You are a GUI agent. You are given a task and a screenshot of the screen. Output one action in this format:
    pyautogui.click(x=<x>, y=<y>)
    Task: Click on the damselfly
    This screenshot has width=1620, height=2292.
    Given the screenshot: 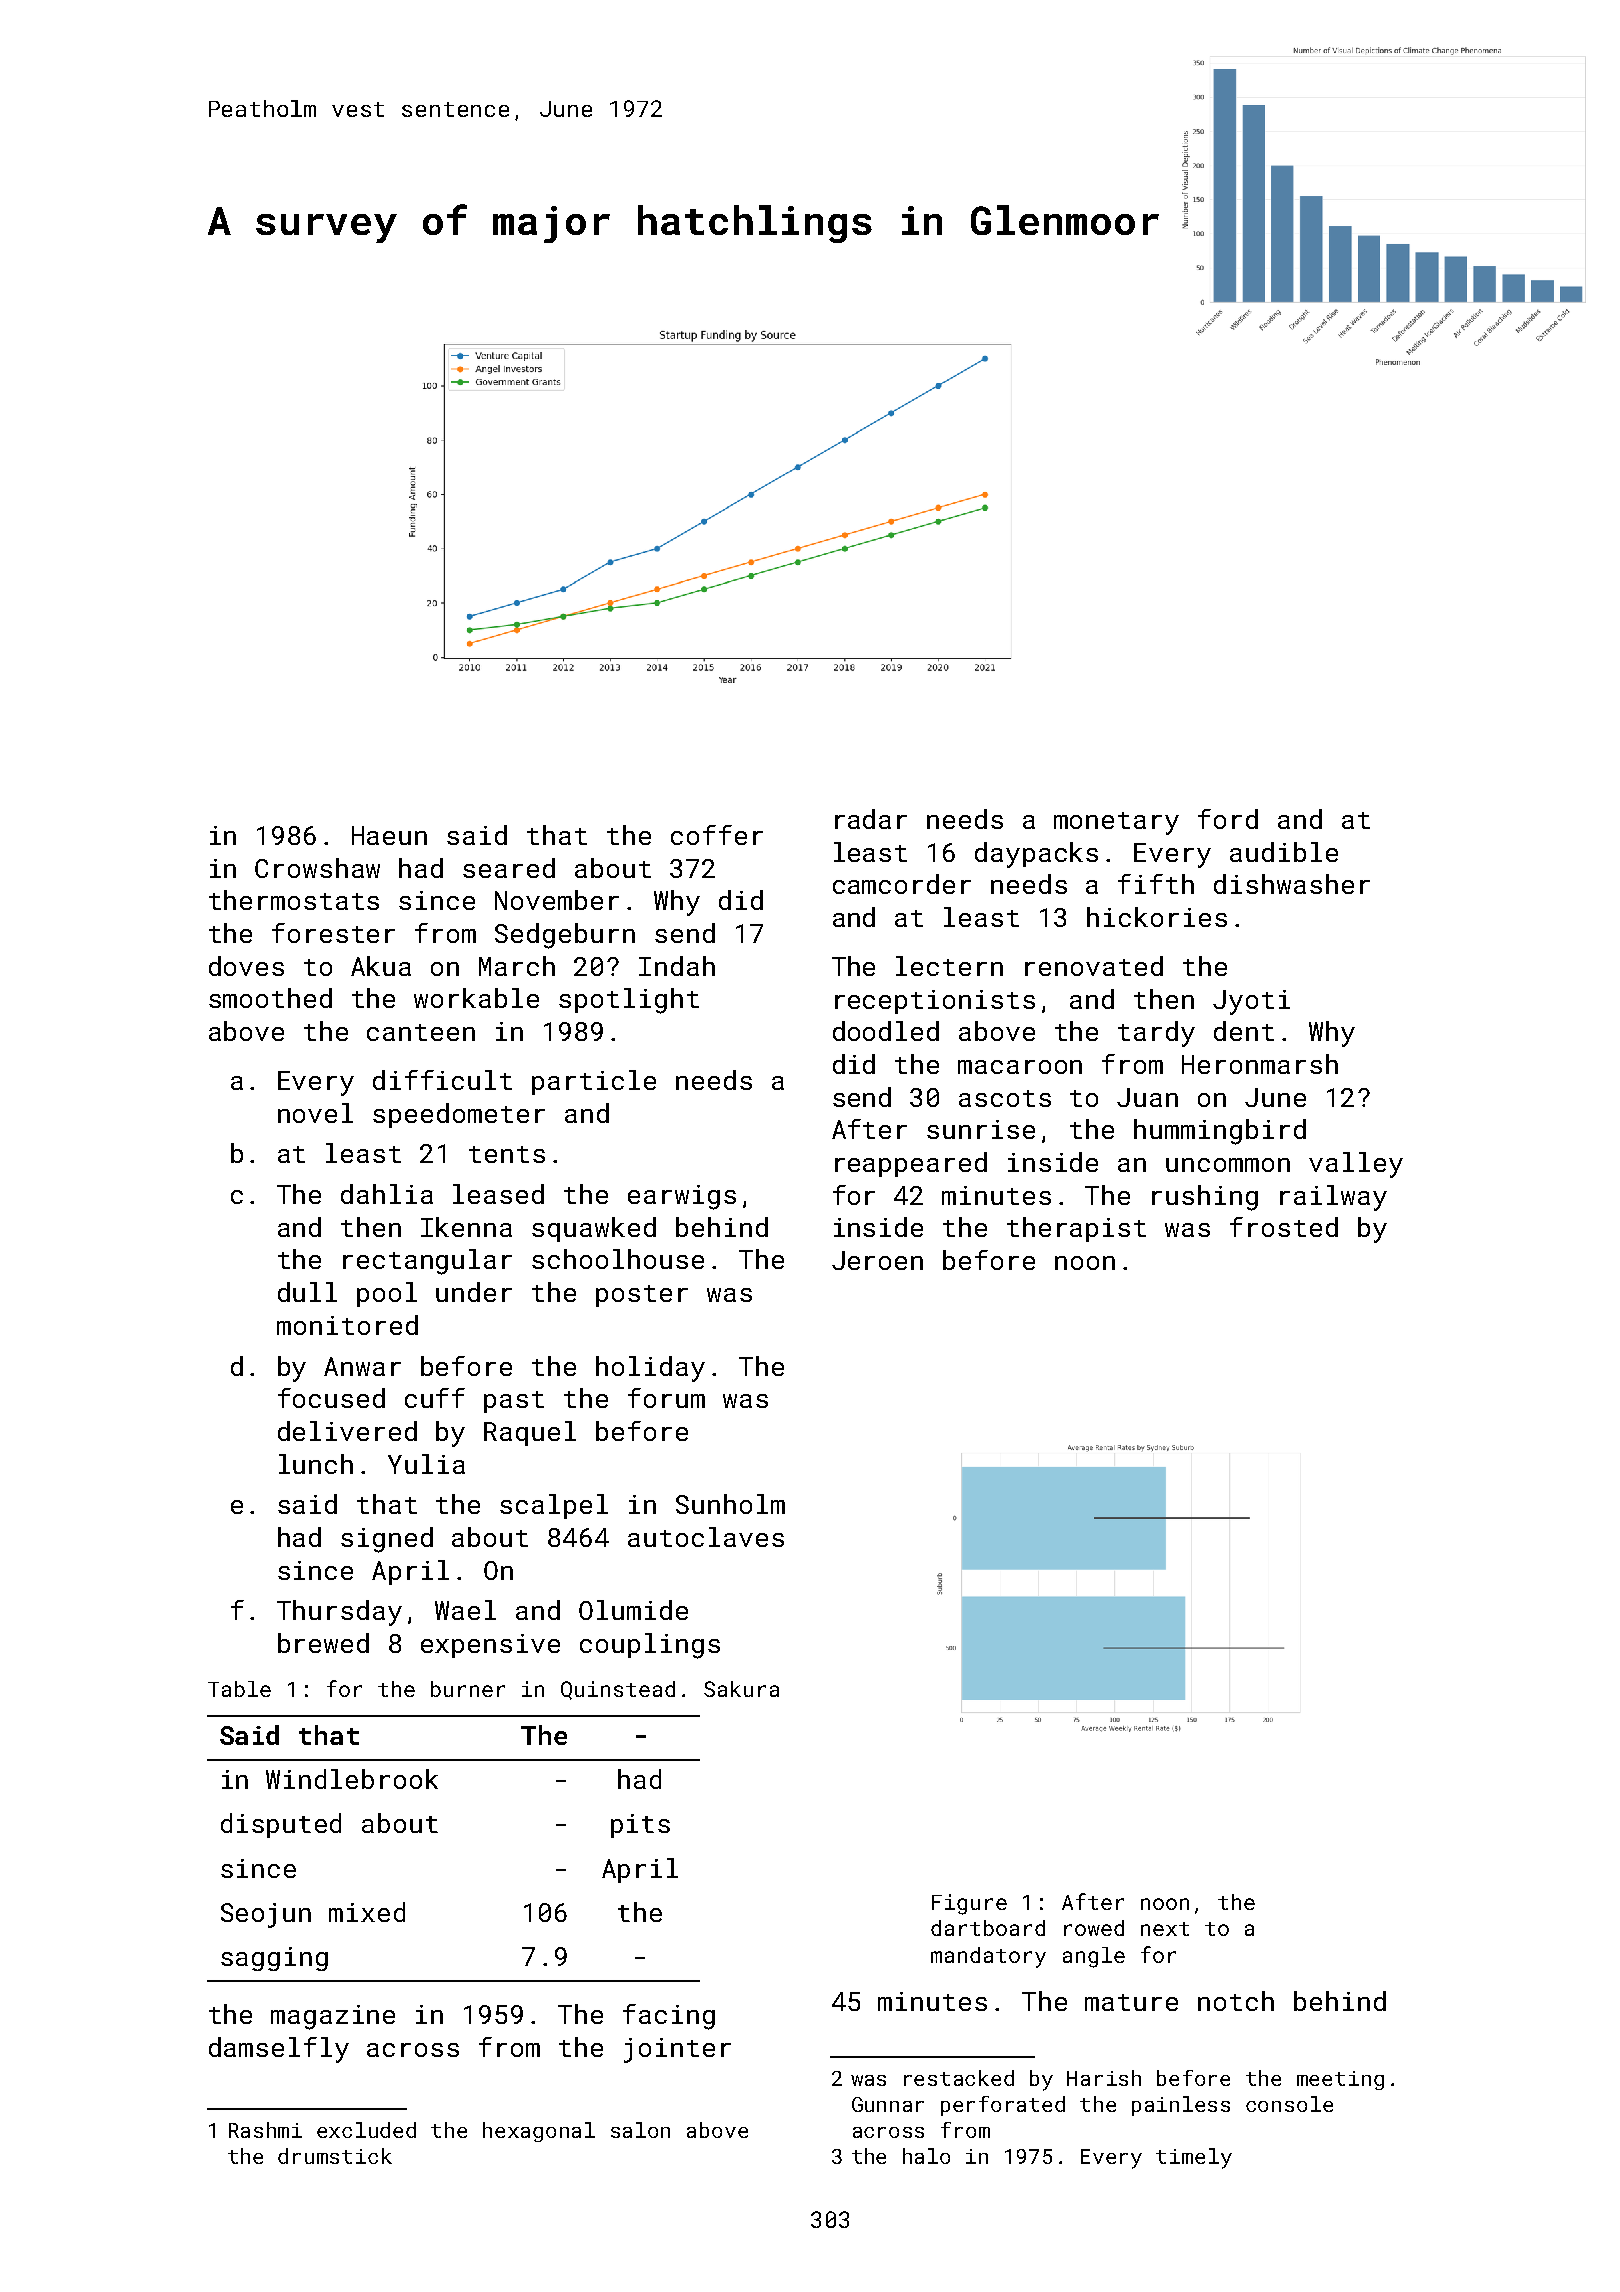 What is the action you would take?
    pyautogui.click(x=279, y=2050)
